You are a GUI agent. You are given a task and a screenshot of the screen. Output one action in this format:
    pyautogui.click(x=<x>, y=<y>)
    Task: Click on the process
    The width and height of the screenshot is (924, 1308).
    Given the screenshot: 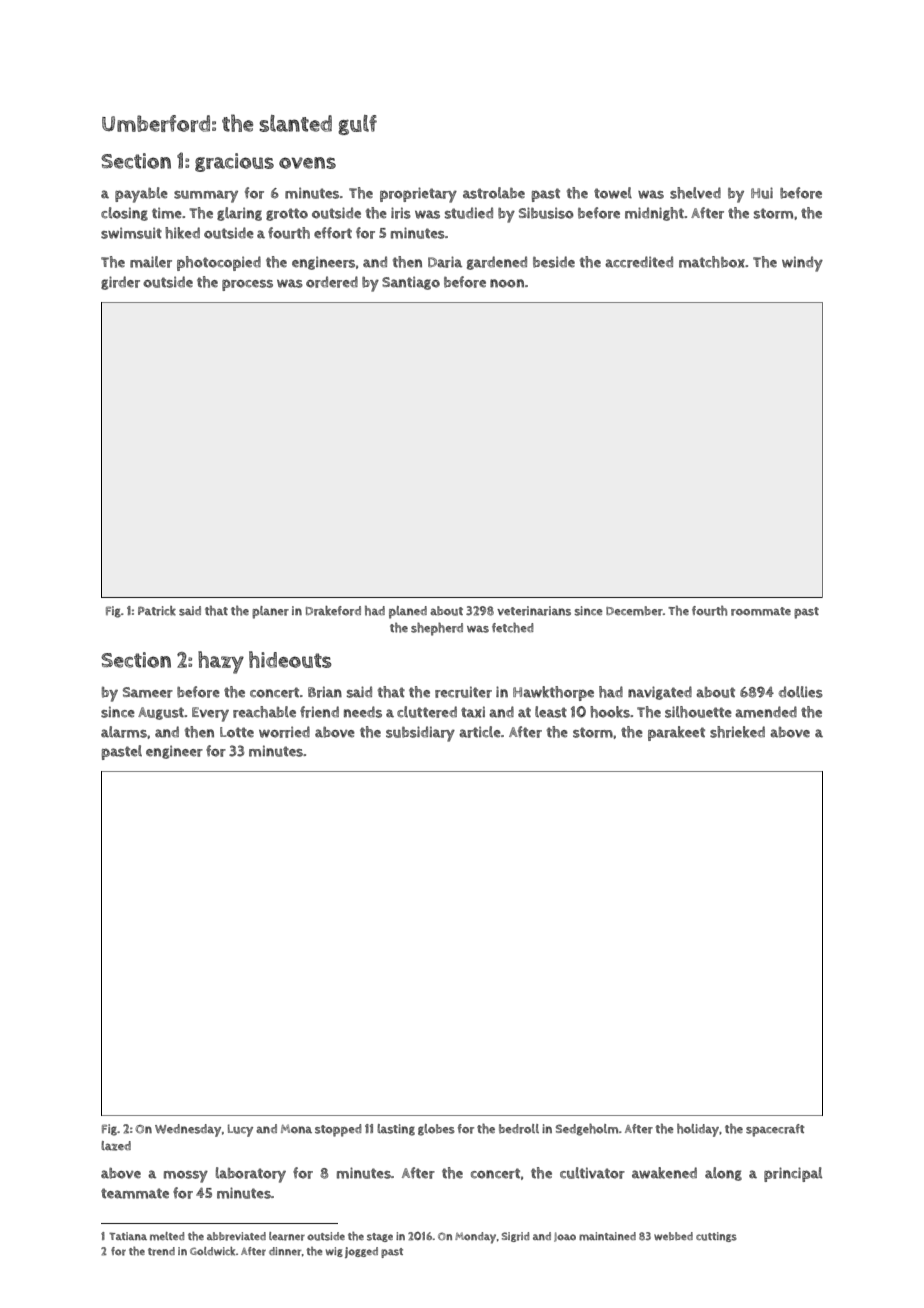 What is the action you would take?
    pyautogui.click(x=247, y=285)
